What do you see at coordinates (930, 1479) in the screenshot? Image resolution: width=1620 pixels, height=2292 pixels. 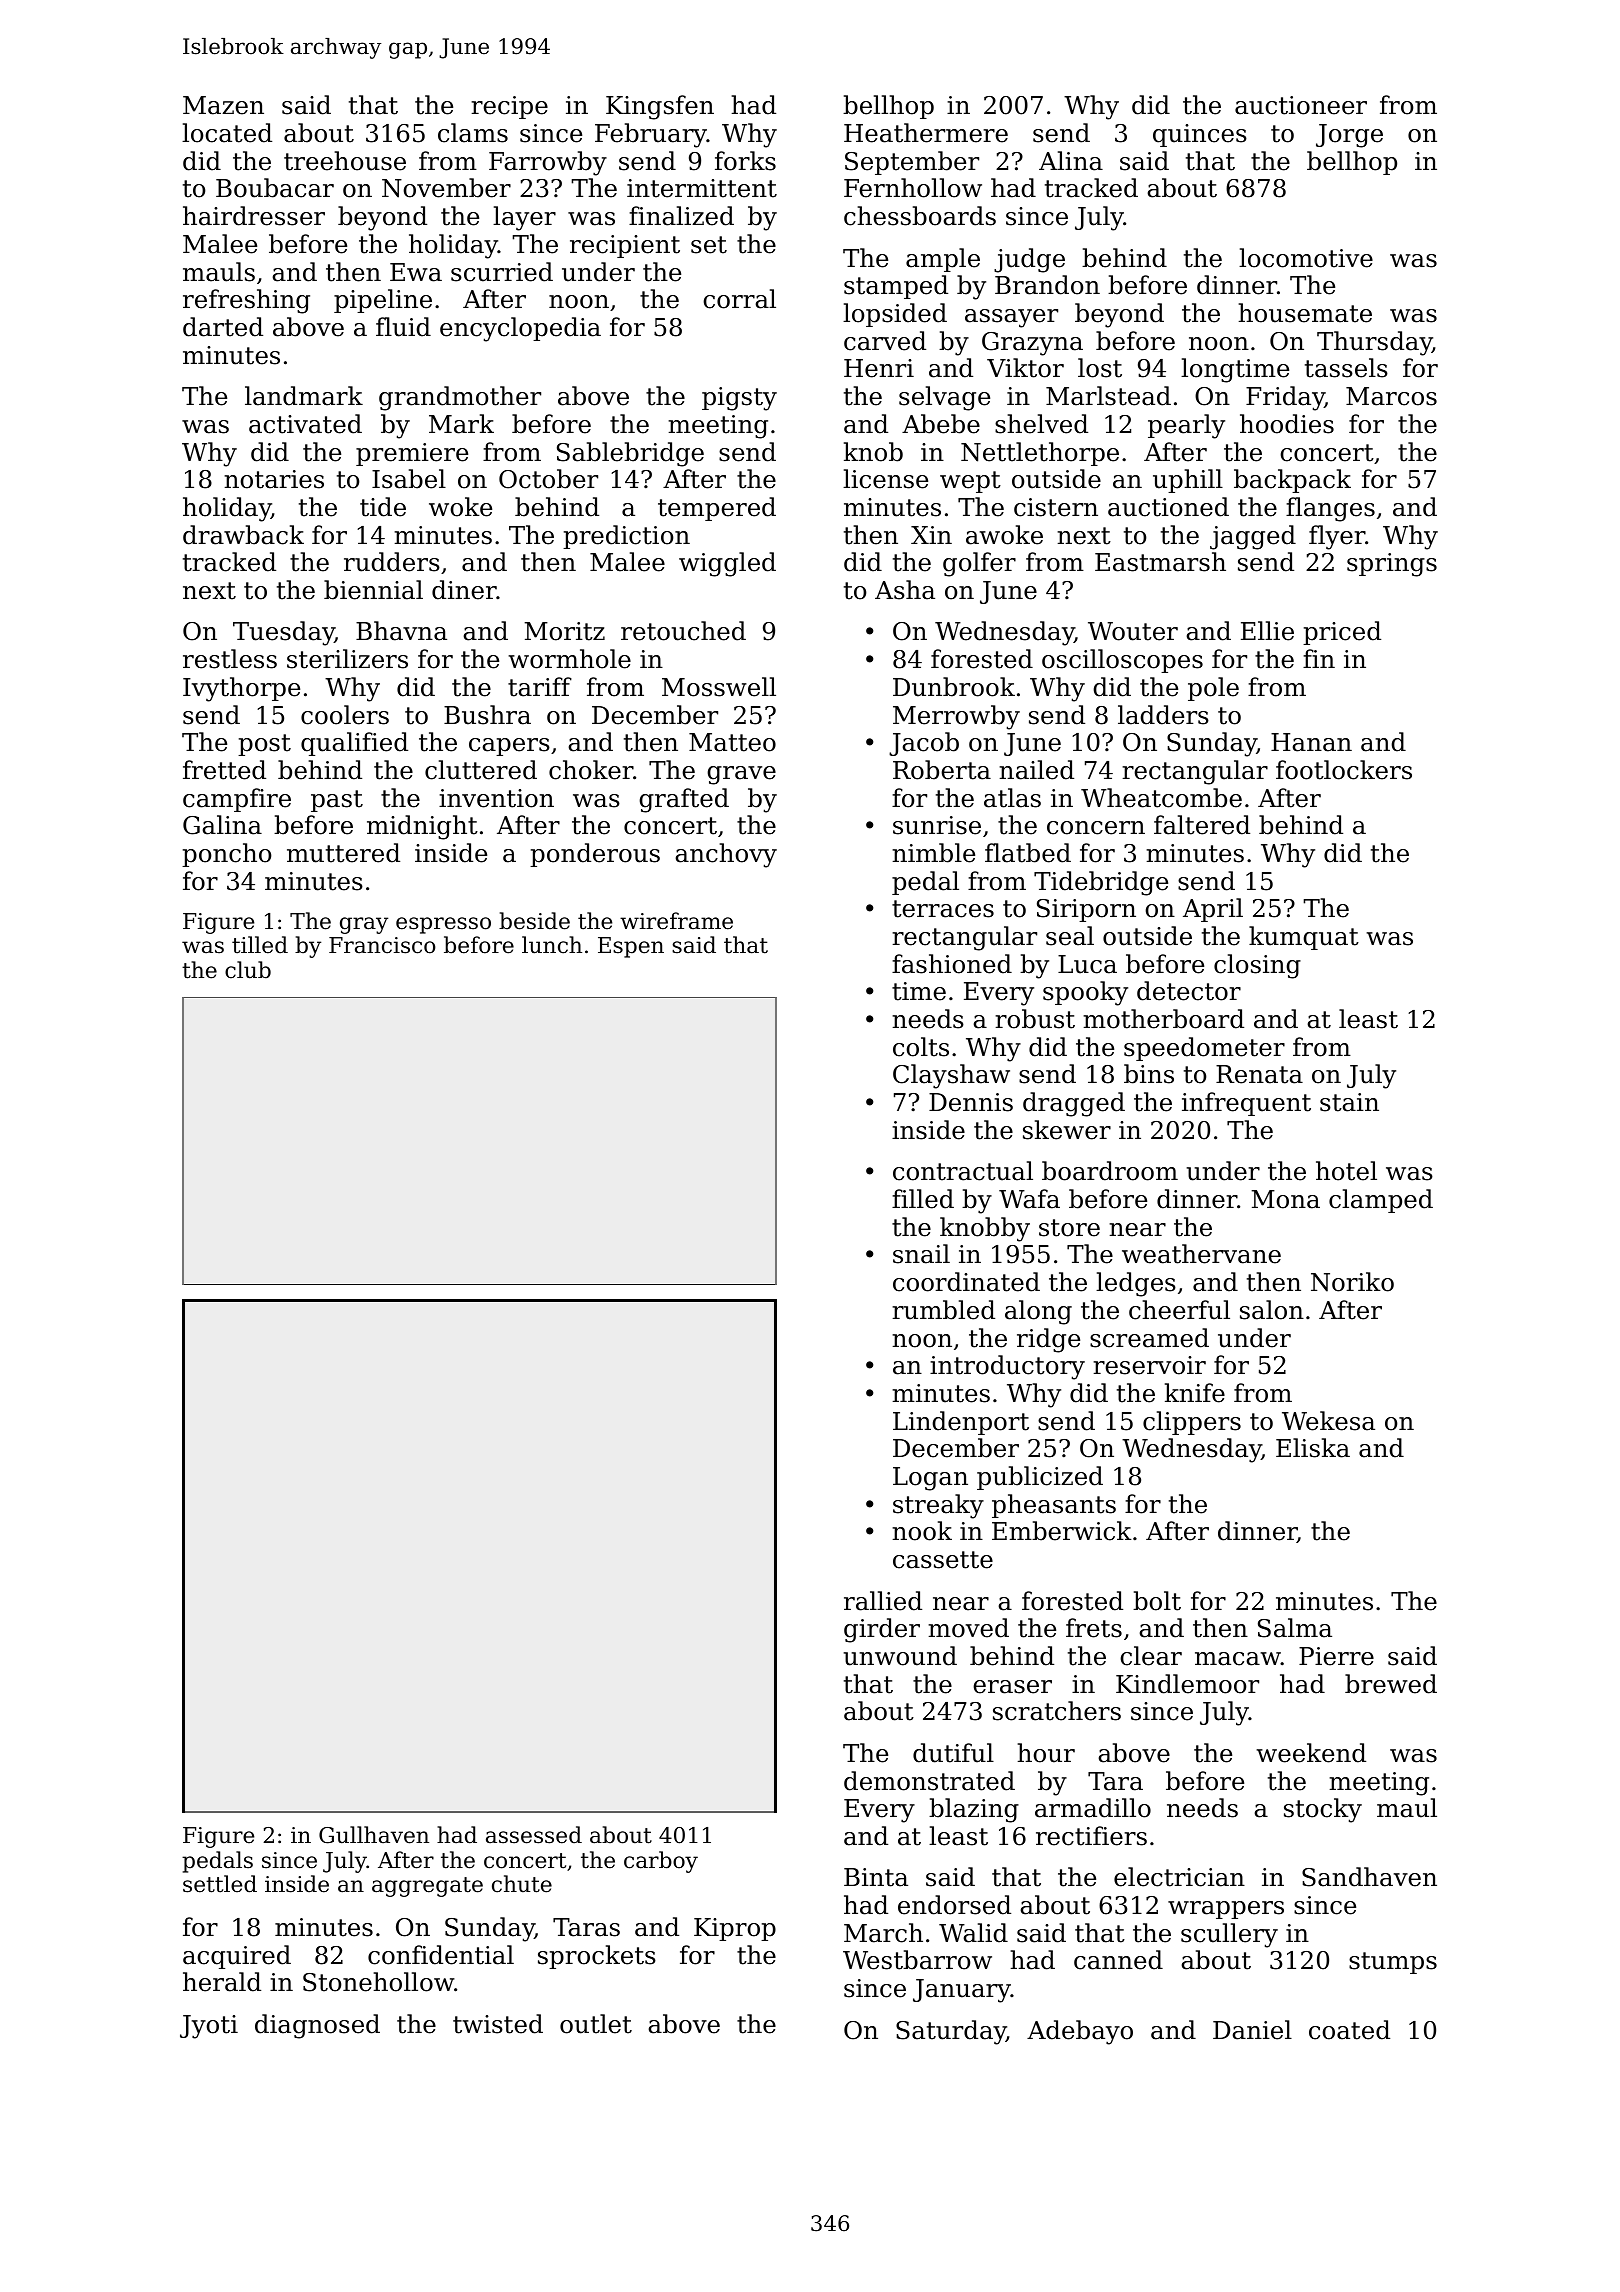 I see `Logan` at bounding box center [930, 1479].
